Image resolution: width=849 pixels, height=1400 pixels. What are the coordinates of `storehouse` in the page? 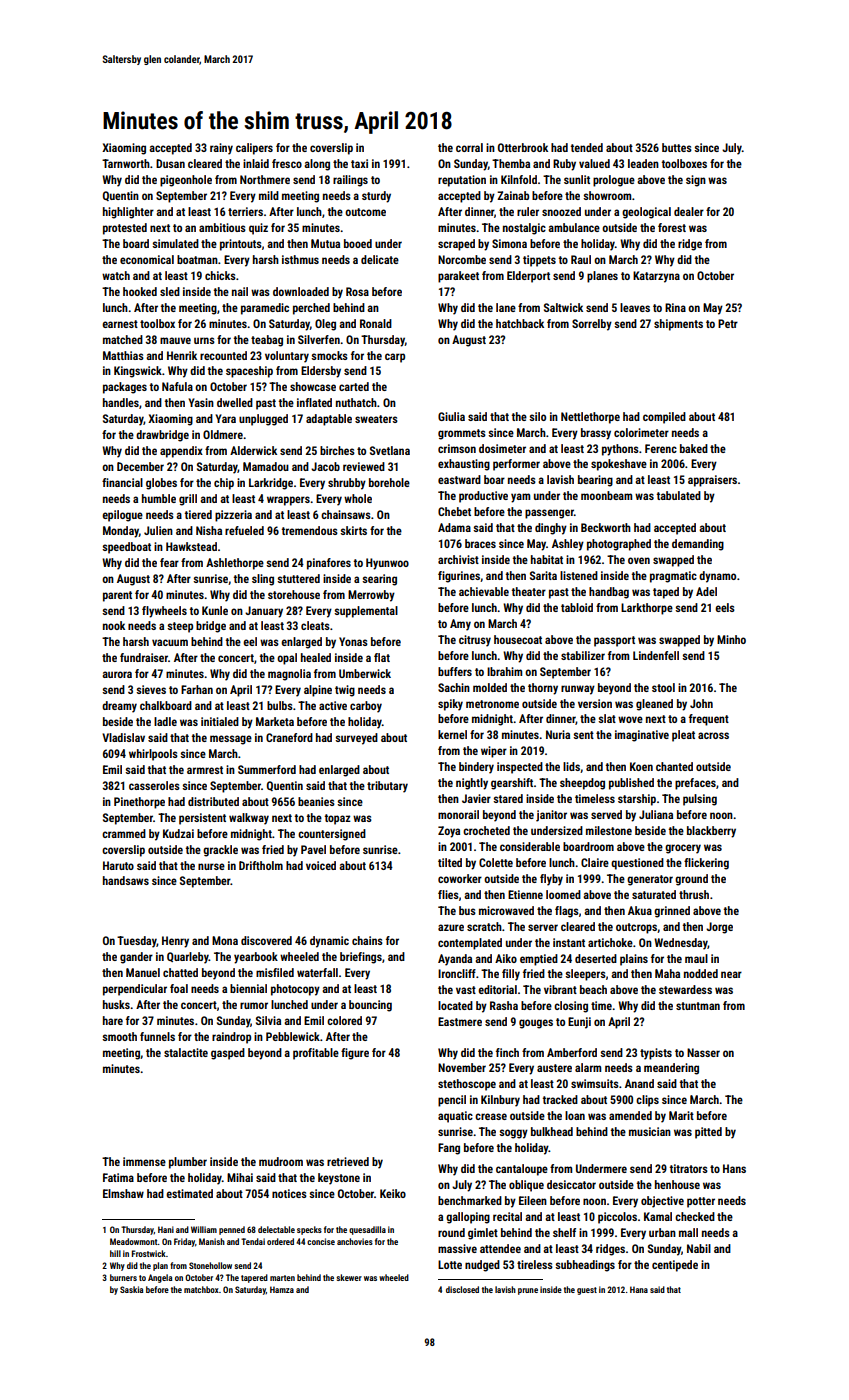 It's located at (294, 594).
